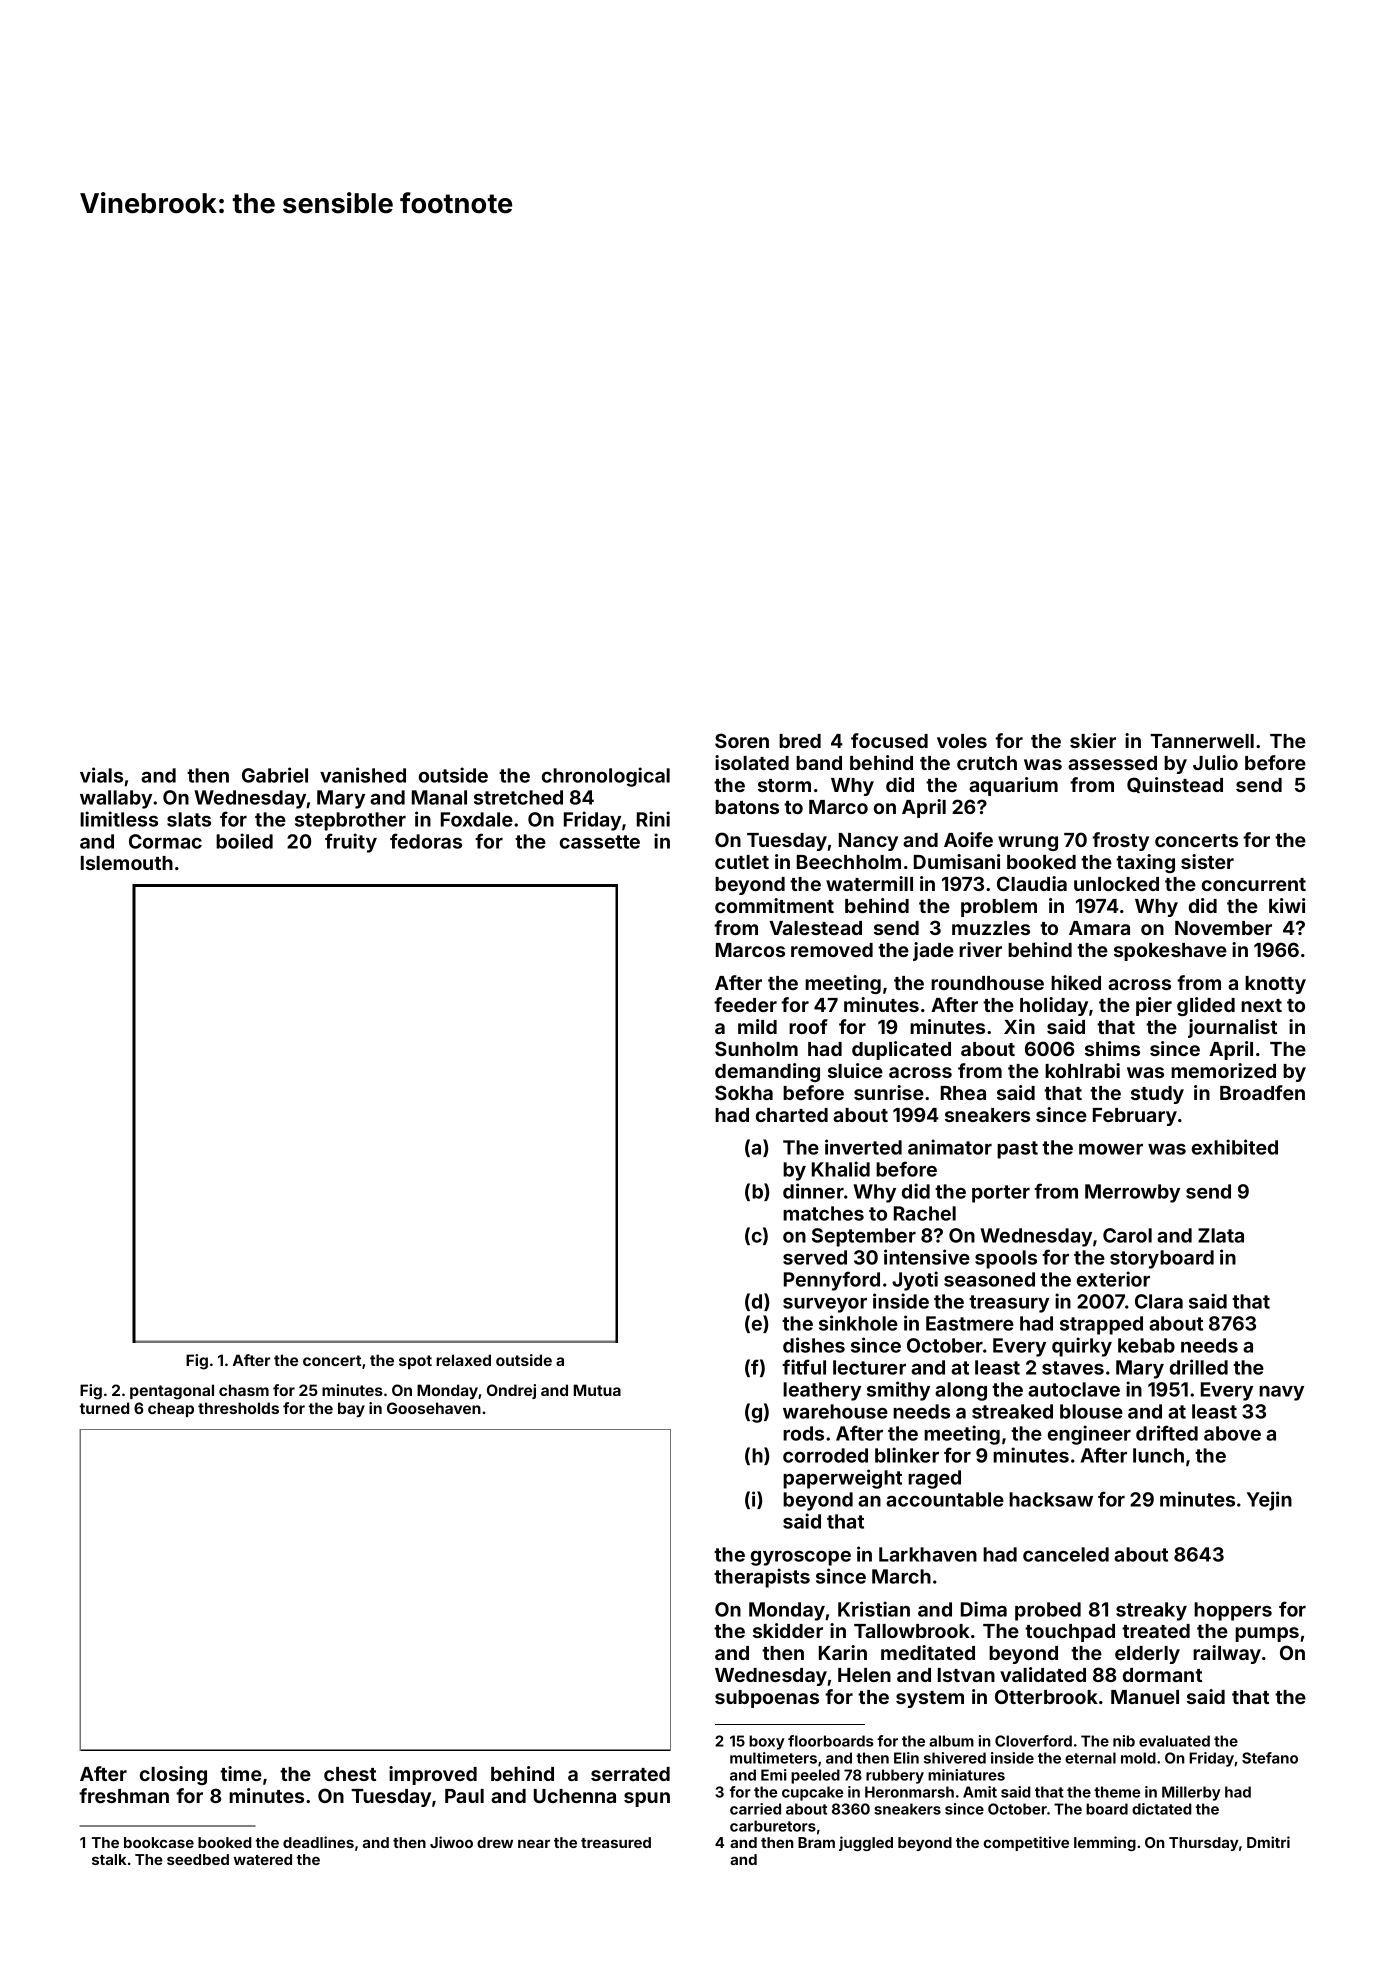  Describe the element at coordinates (800, 741) in the document. I see `bred` at that location.
